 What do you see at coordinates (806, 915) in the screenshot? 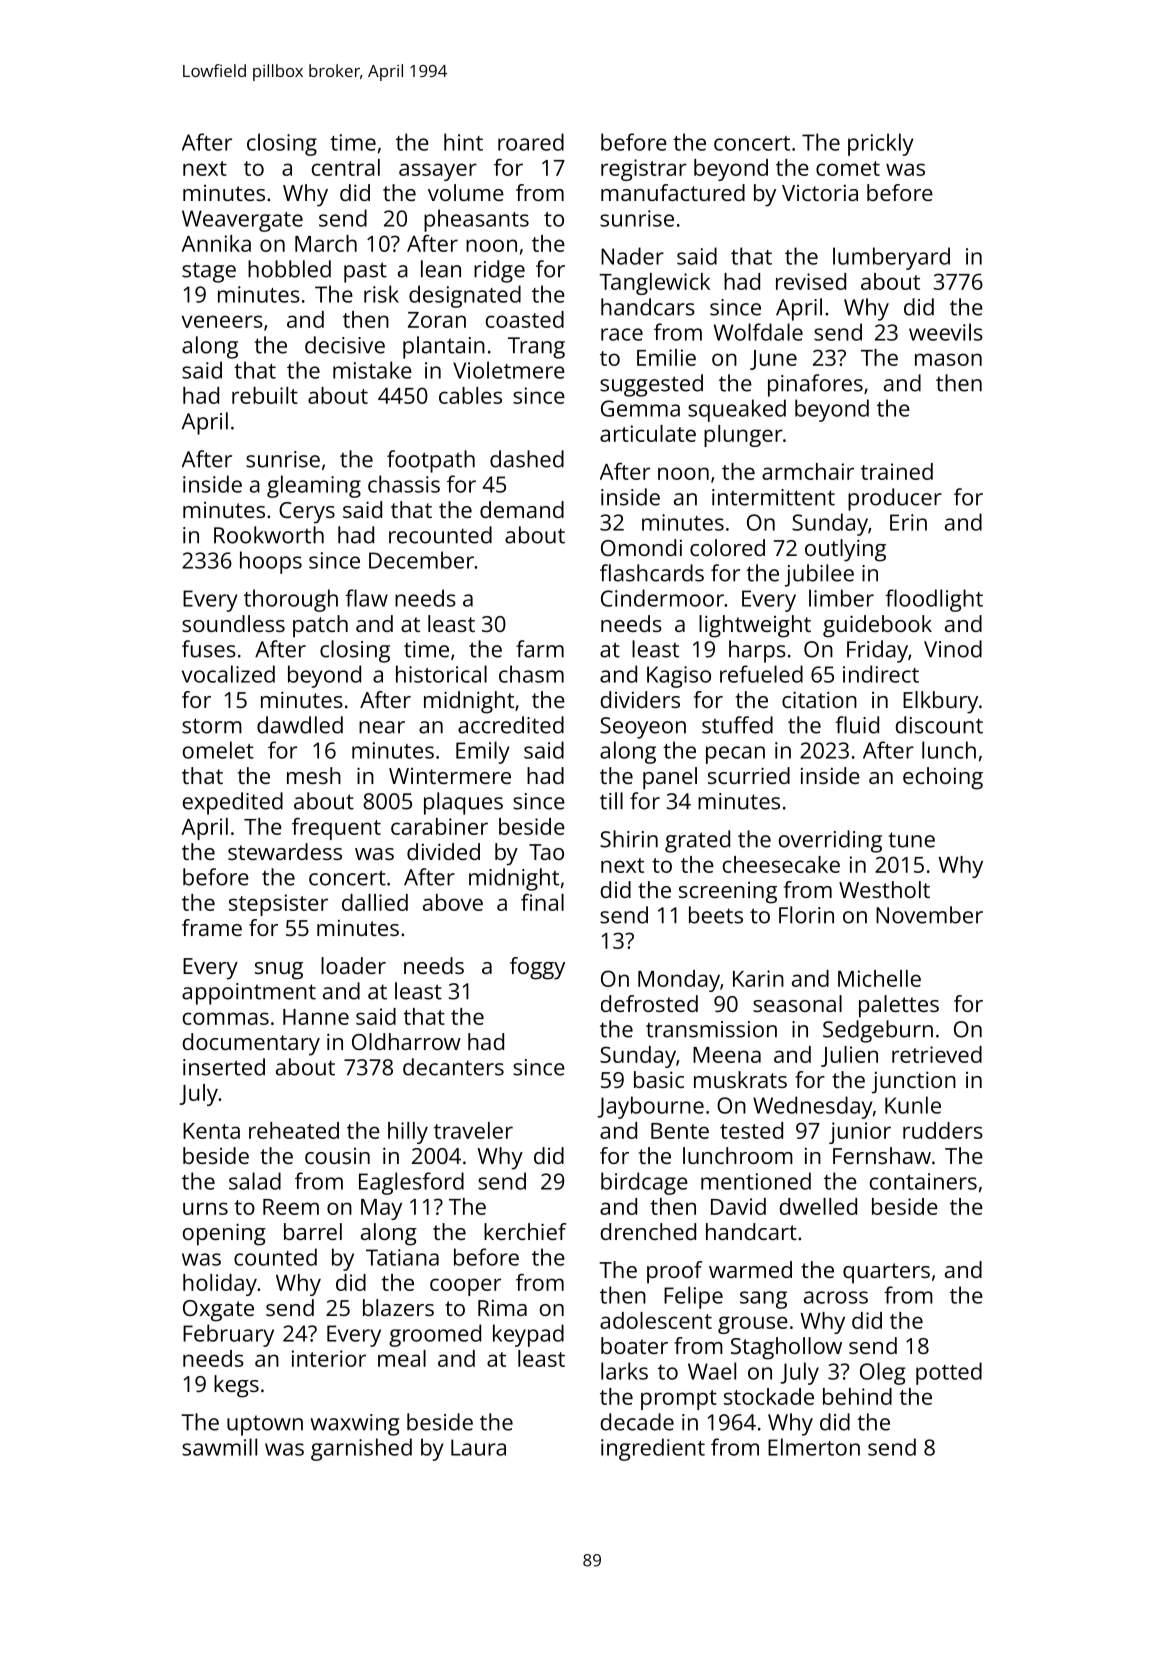
I see `Florin` at bounding box center [806, 915].
